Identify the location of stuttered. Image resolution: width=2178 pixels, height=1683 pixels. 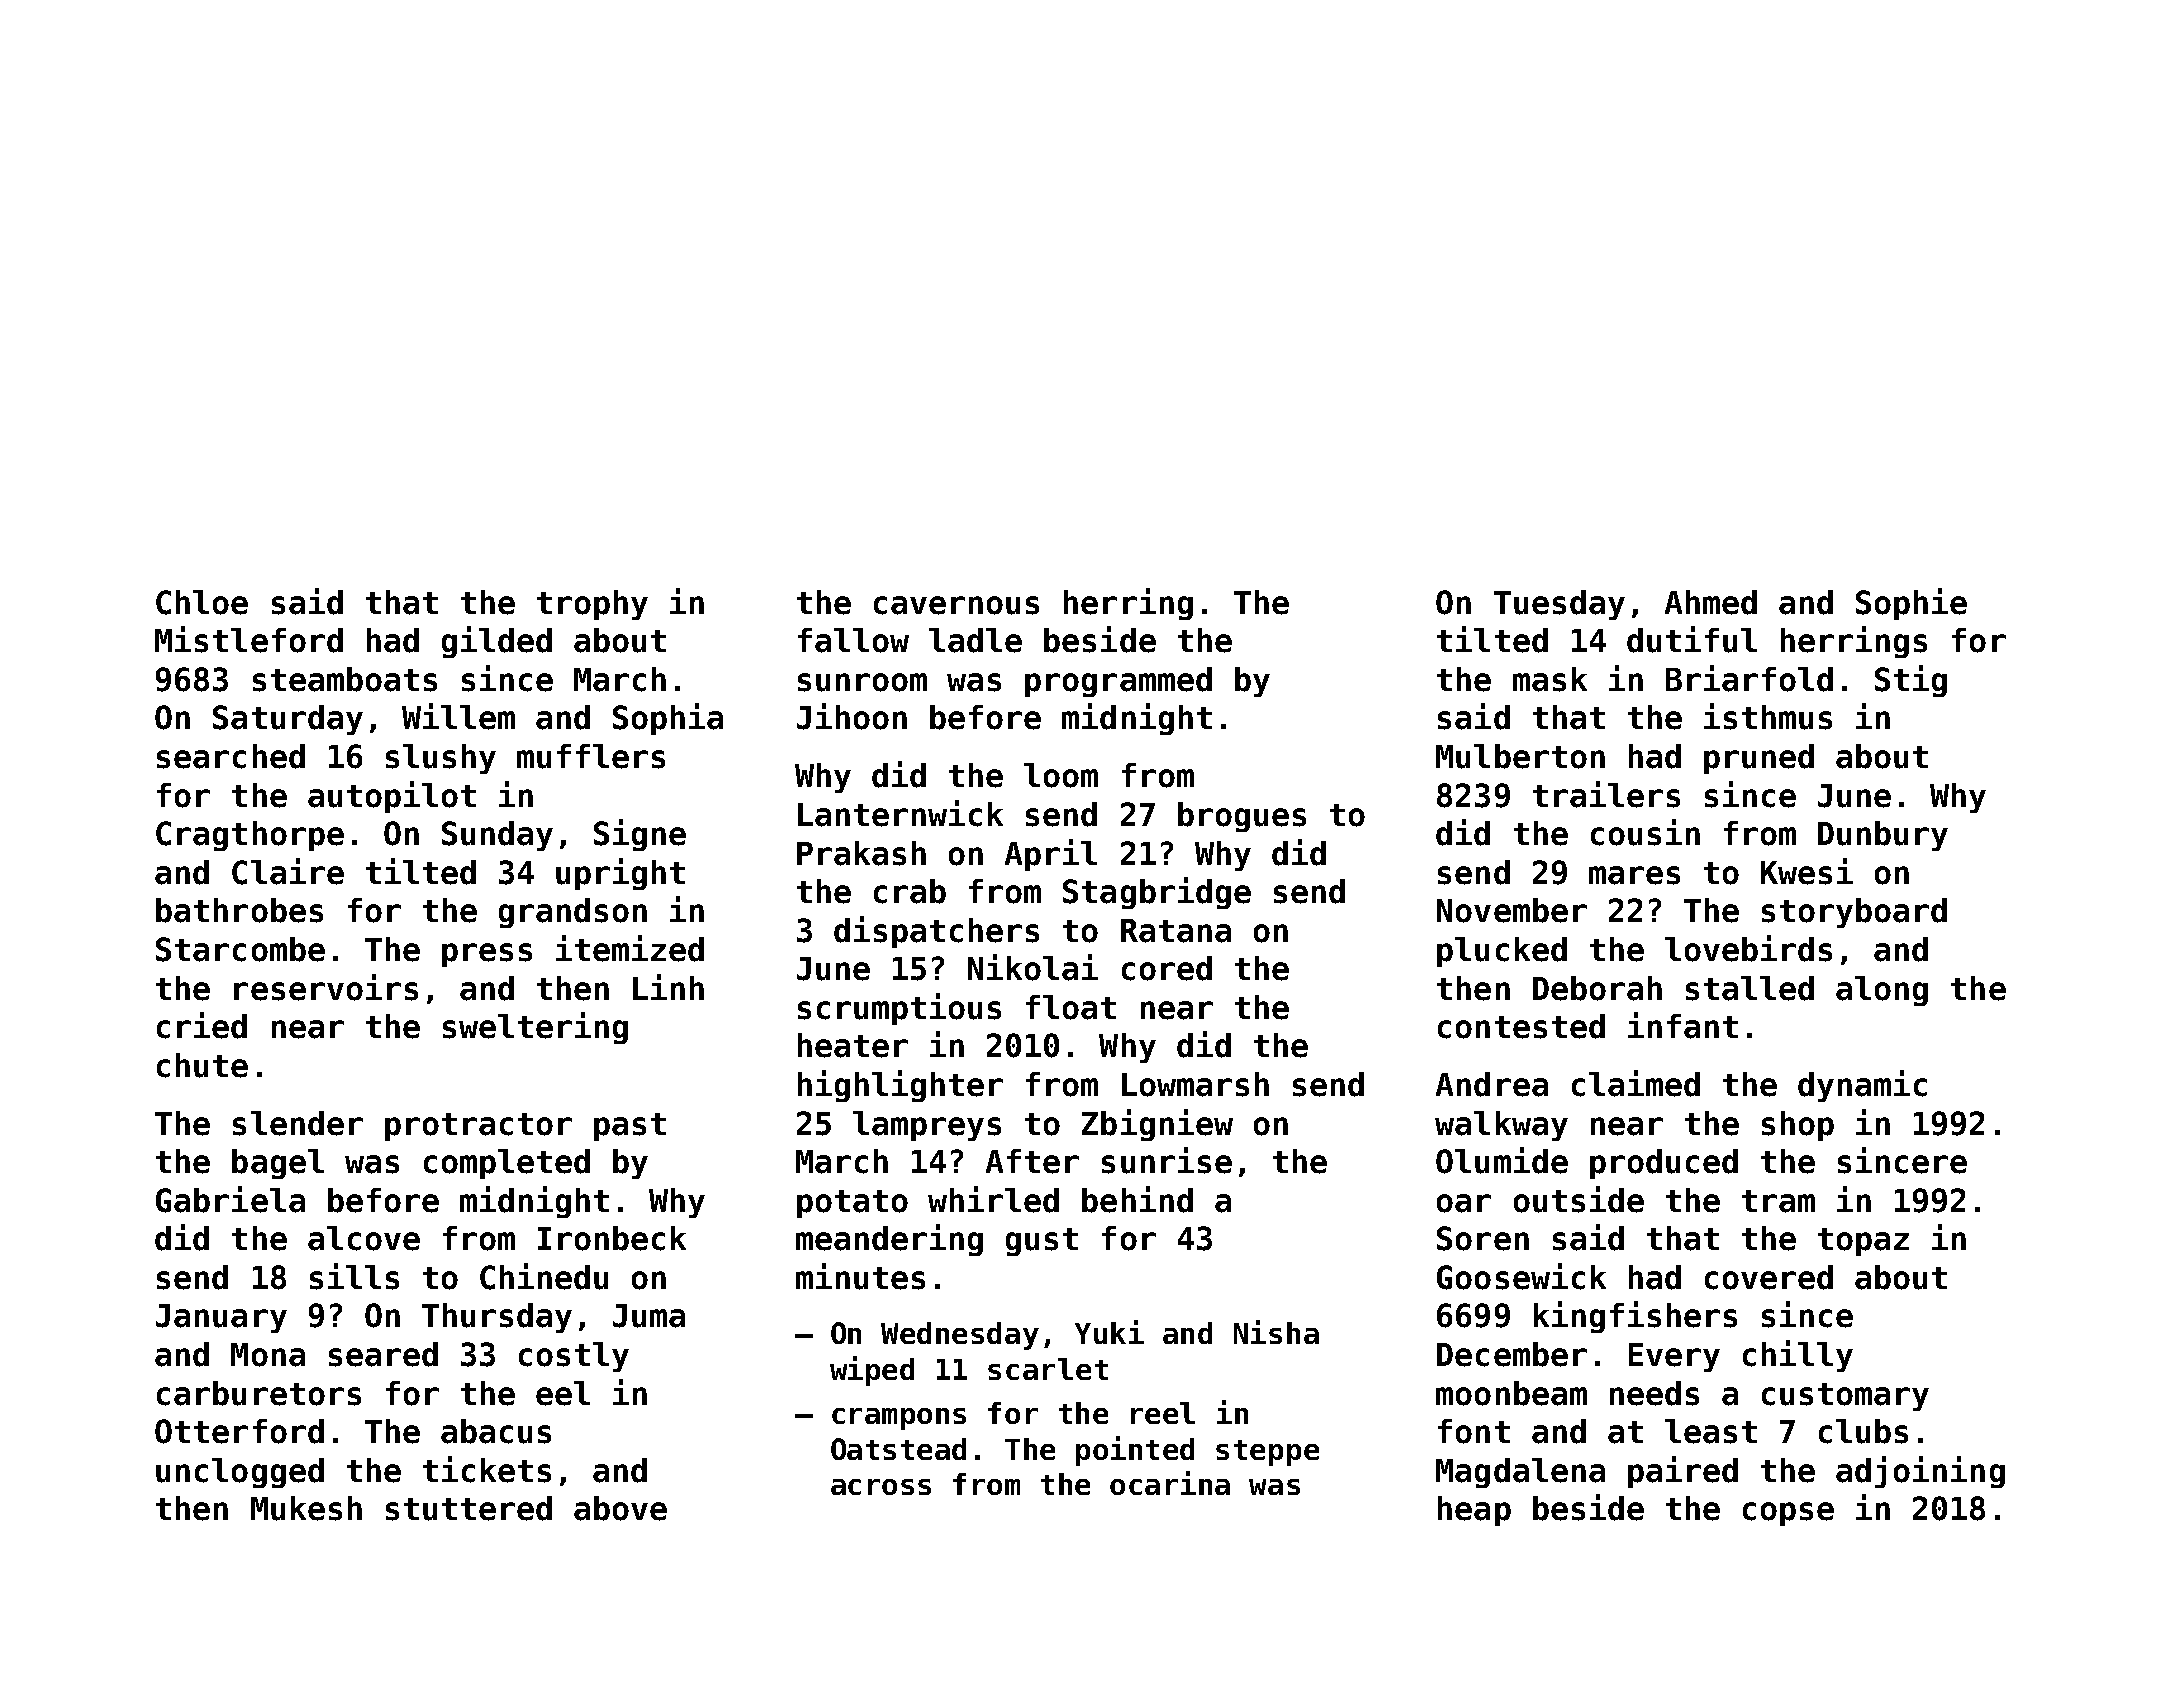
(469, 1508).
